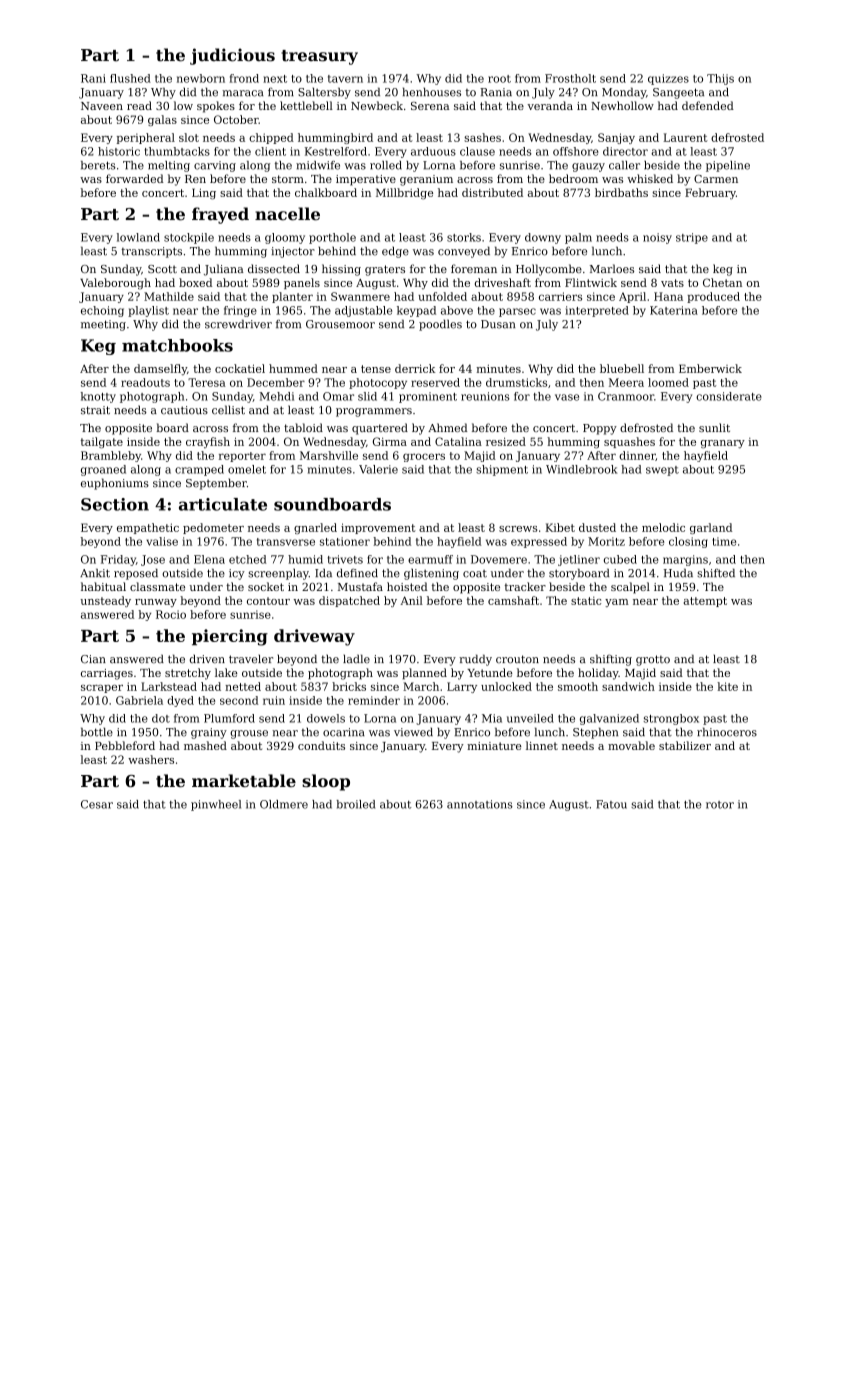 This document has height=1400, width=849. Describe the element at coordinates (319, 57) in the document. I see `treasury` at that location.
